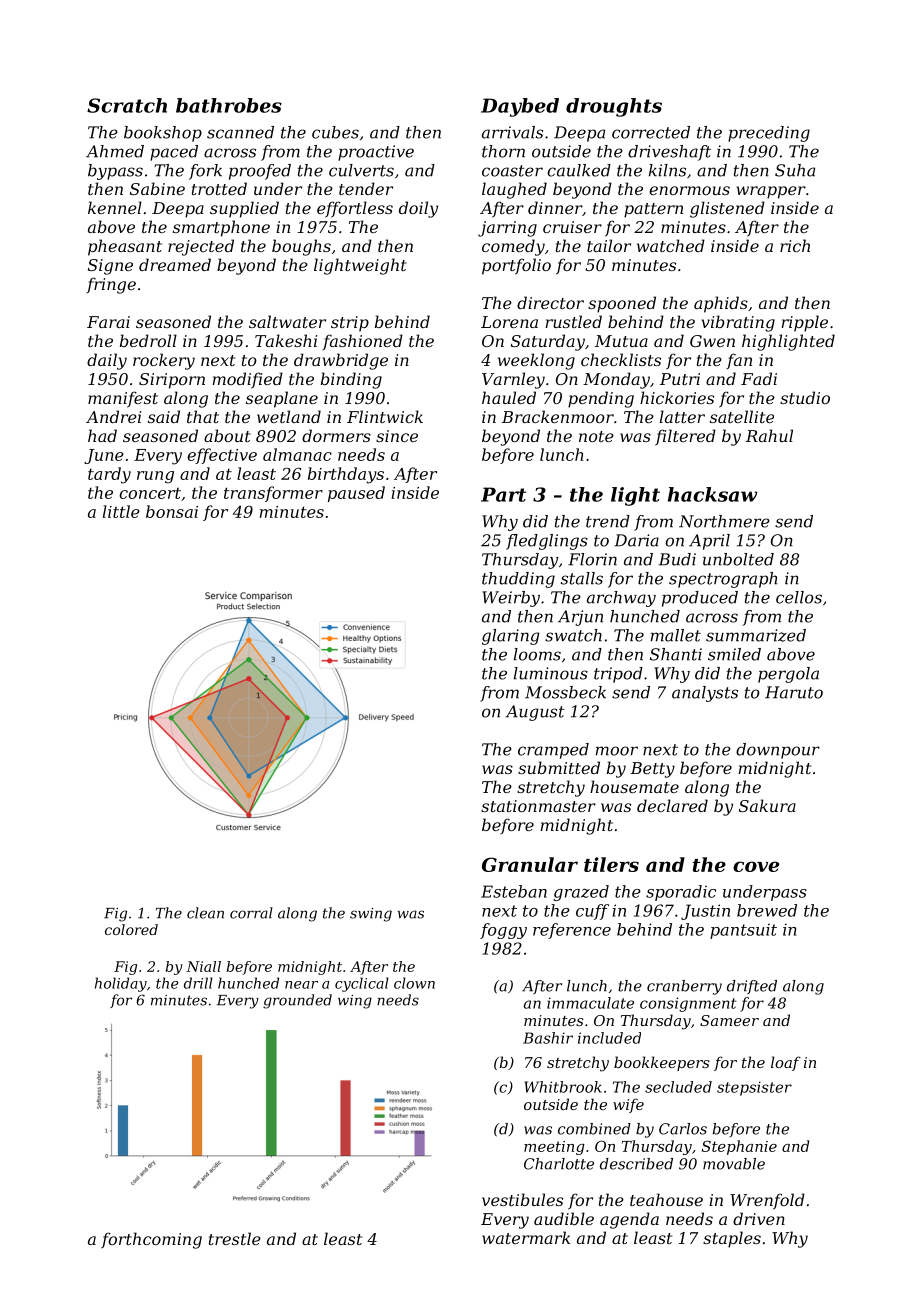 Image resolution: width=924 pixels, height=1314 pixels. I want to click on forthcoming, so click(151, 1240).
